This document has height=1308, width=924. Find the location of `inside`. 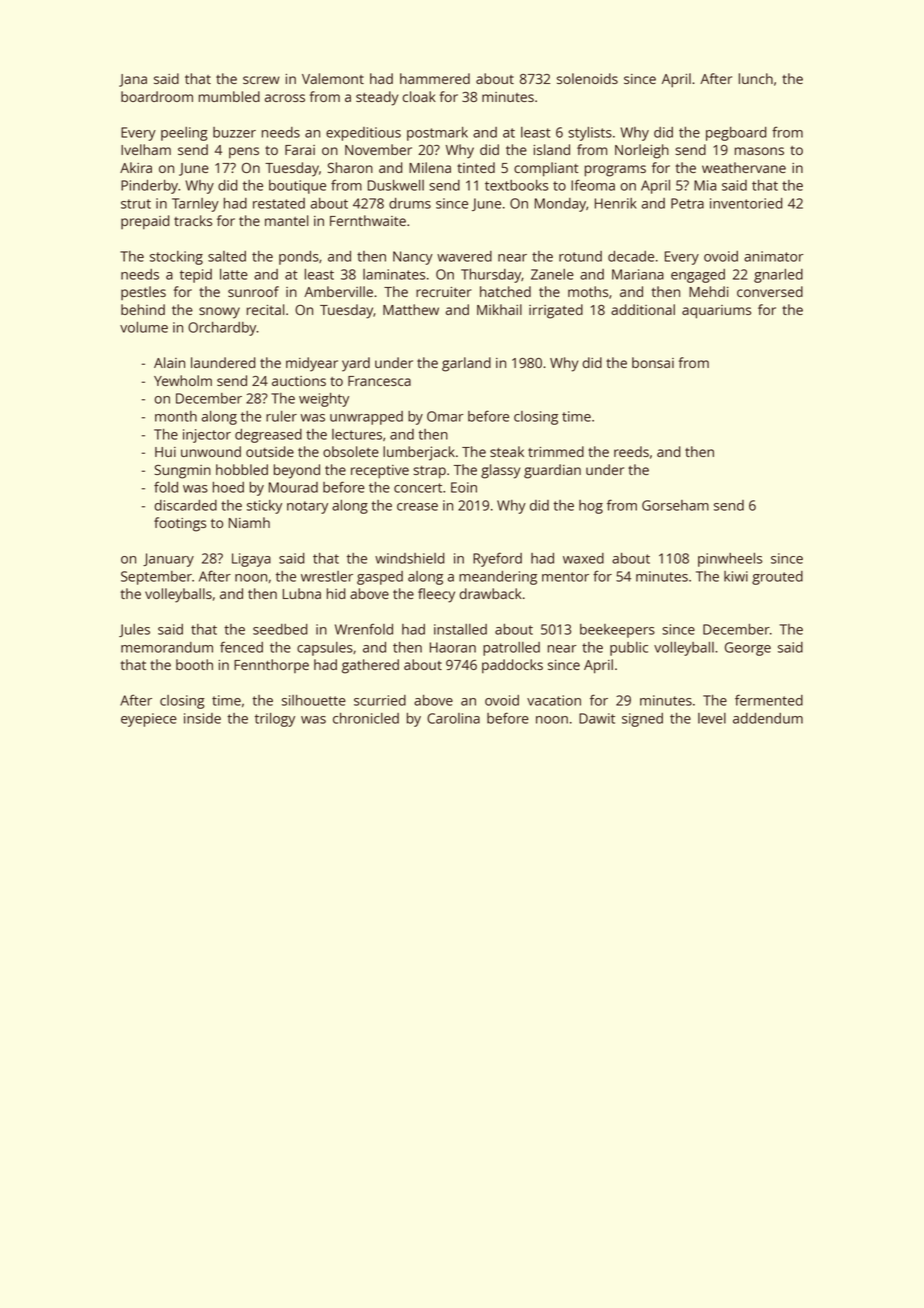

inside is located at coordinates (202, 718).
